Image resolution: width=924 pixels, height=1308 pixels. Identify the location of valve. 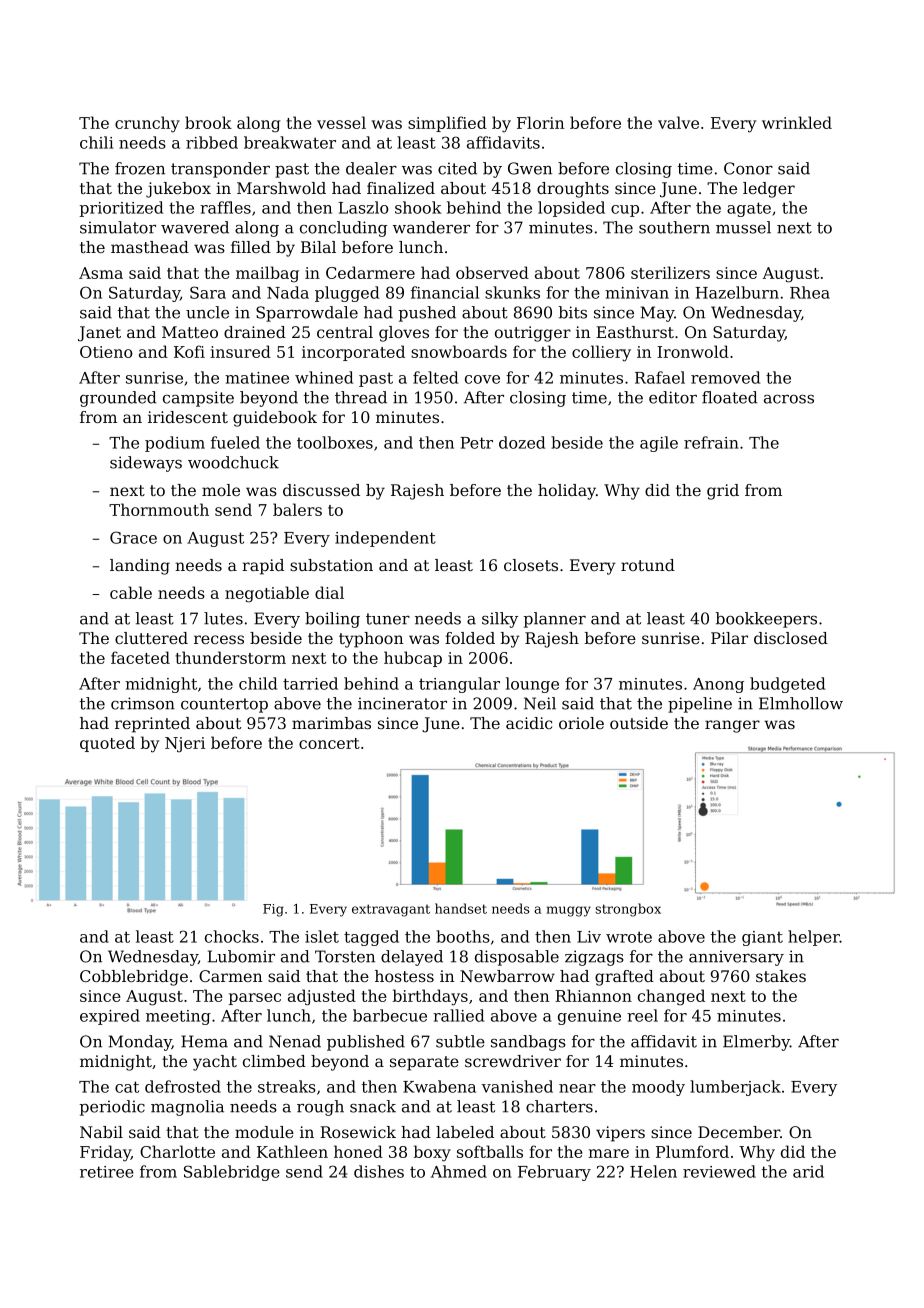
(678, 122).
